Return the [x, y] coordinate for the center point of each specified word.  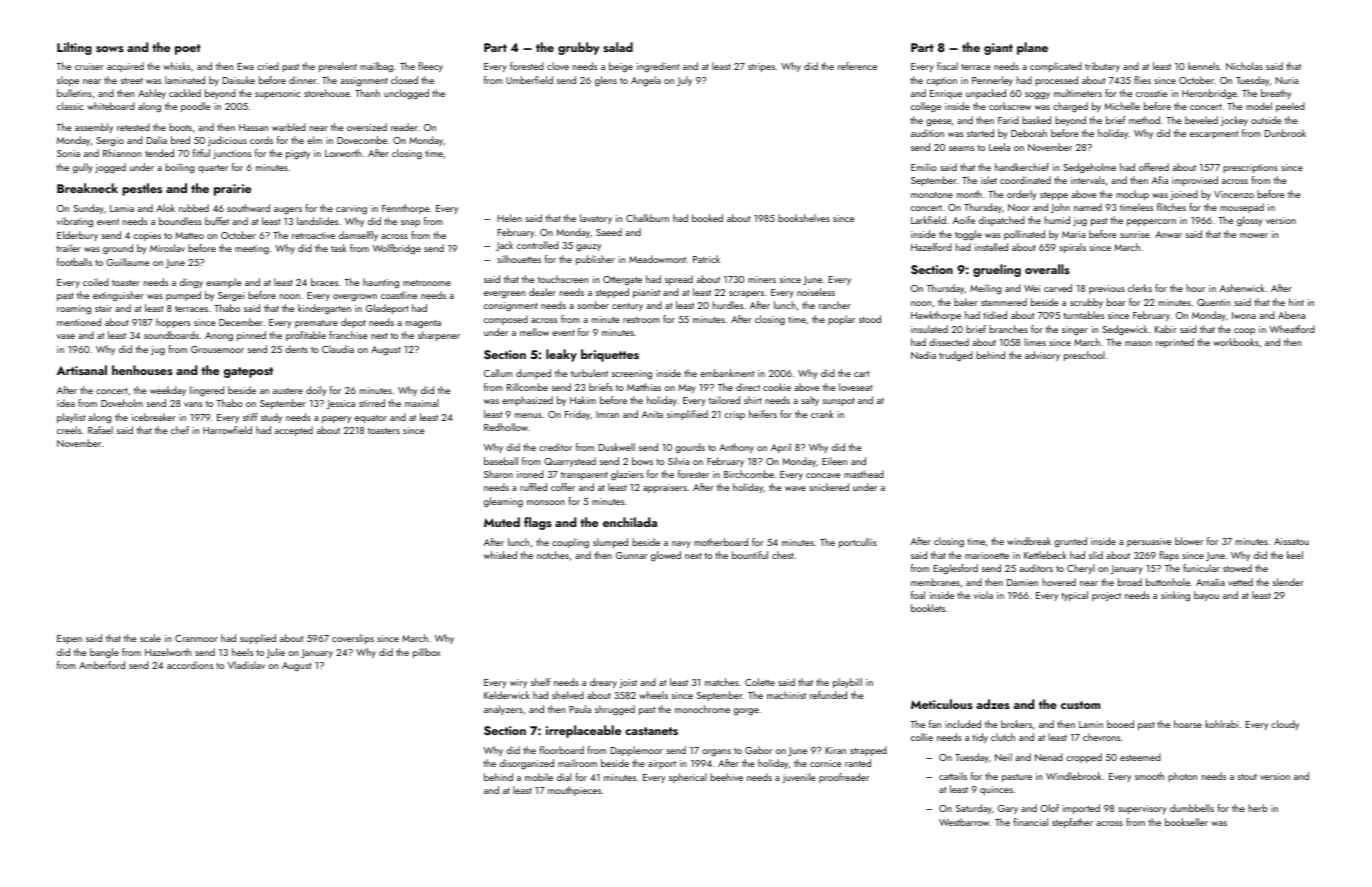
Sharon [498, 474]
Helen [510, 218]
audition [927, 133]
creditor [555, 447]
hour [1195, 288]
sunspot [839, 402]
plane [1032, 48]
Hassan [253, 127]
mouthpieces [574, 791]
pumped [183, 296]
